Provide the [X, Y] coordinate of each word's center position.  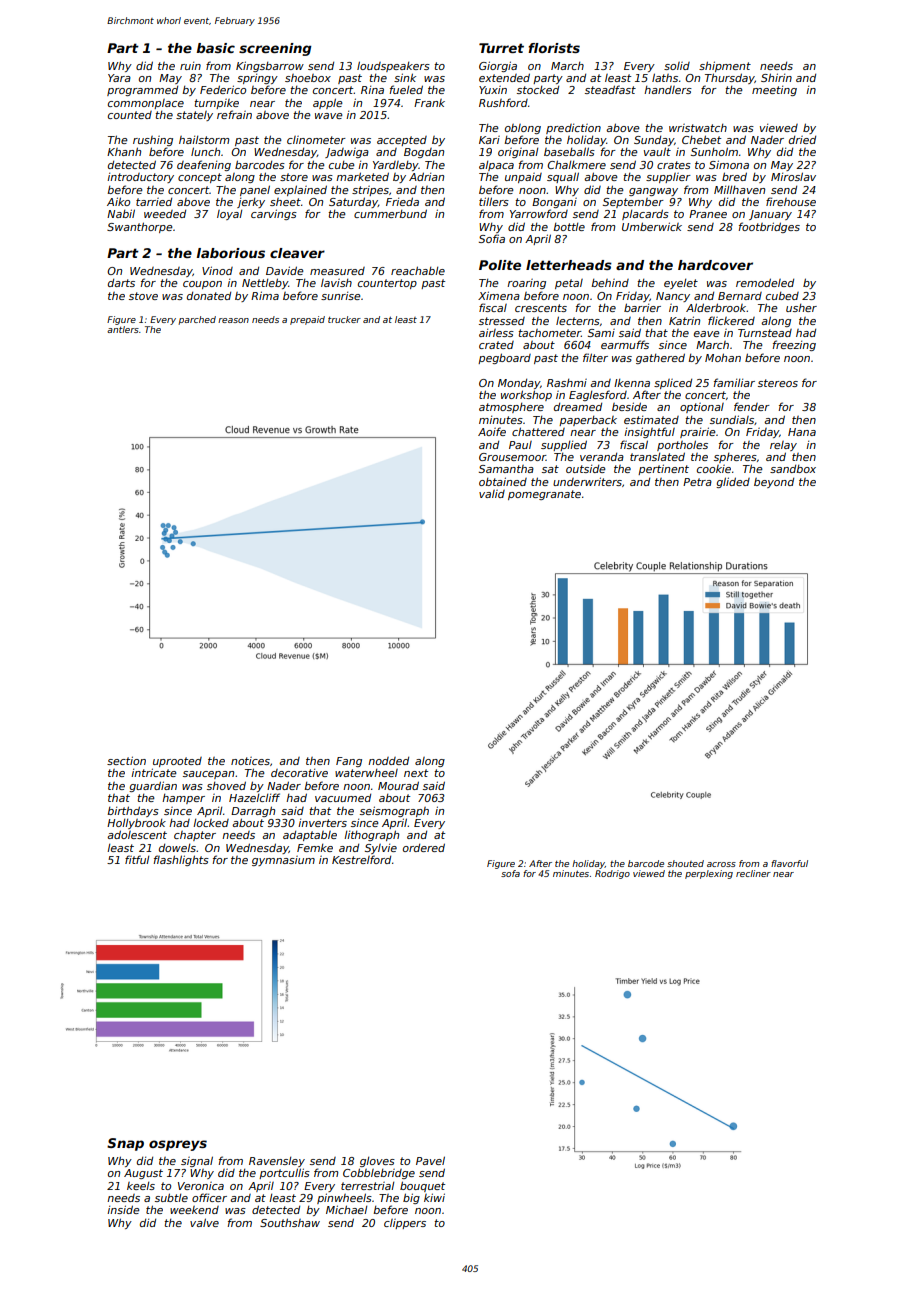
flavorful [789, 863]
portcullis [284, 1173]
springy [257, 79]
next [416, 773]
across [721, 864]
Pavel [430, 1160]
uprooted [177, 762]
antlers [123, 329]
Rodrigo [612, 874]
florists [554, 48]
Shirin [776, 77]
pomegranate [544, 495]
